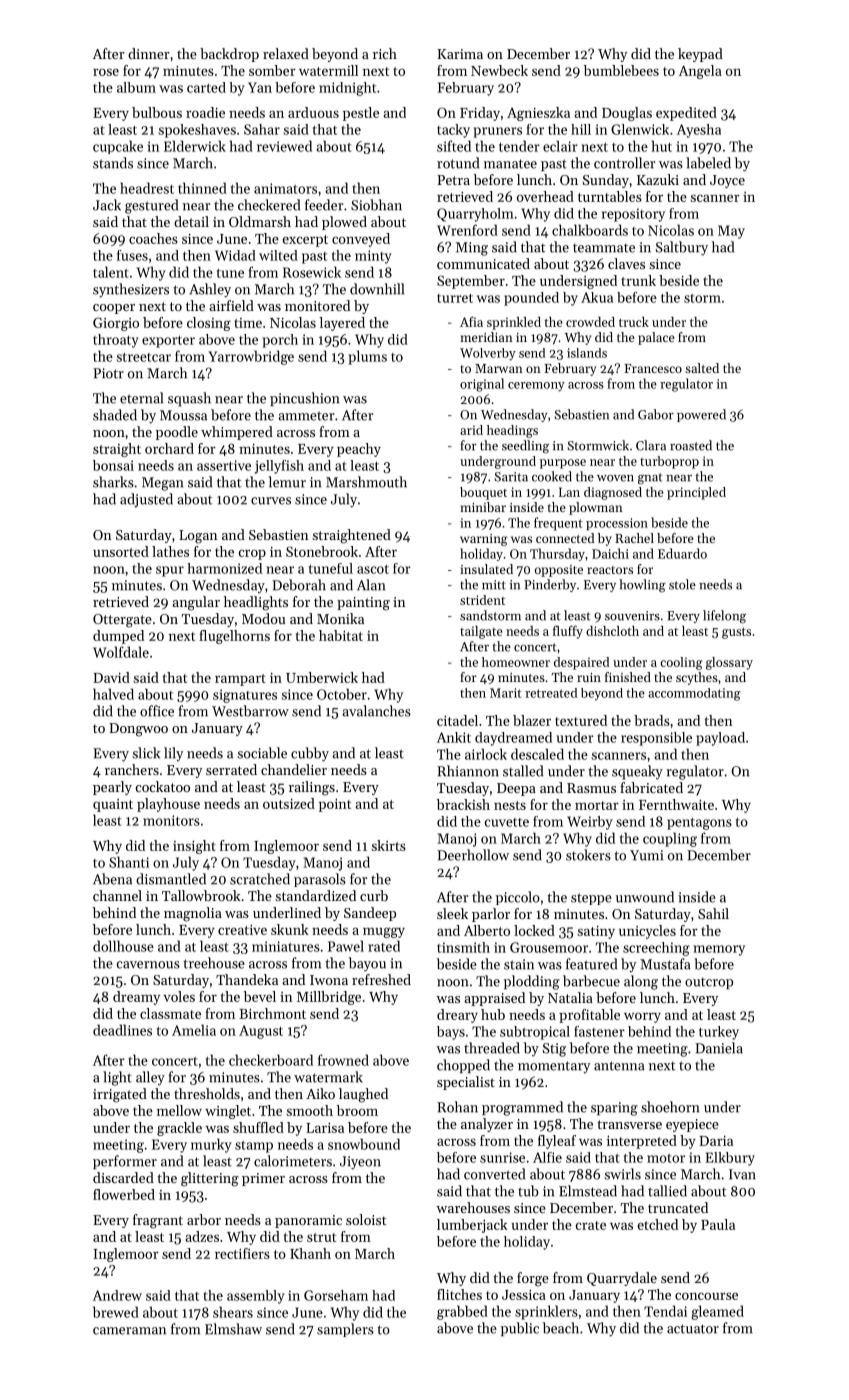 The image size is (849, 1400). I want to click on Yan, so click(260, 87).
